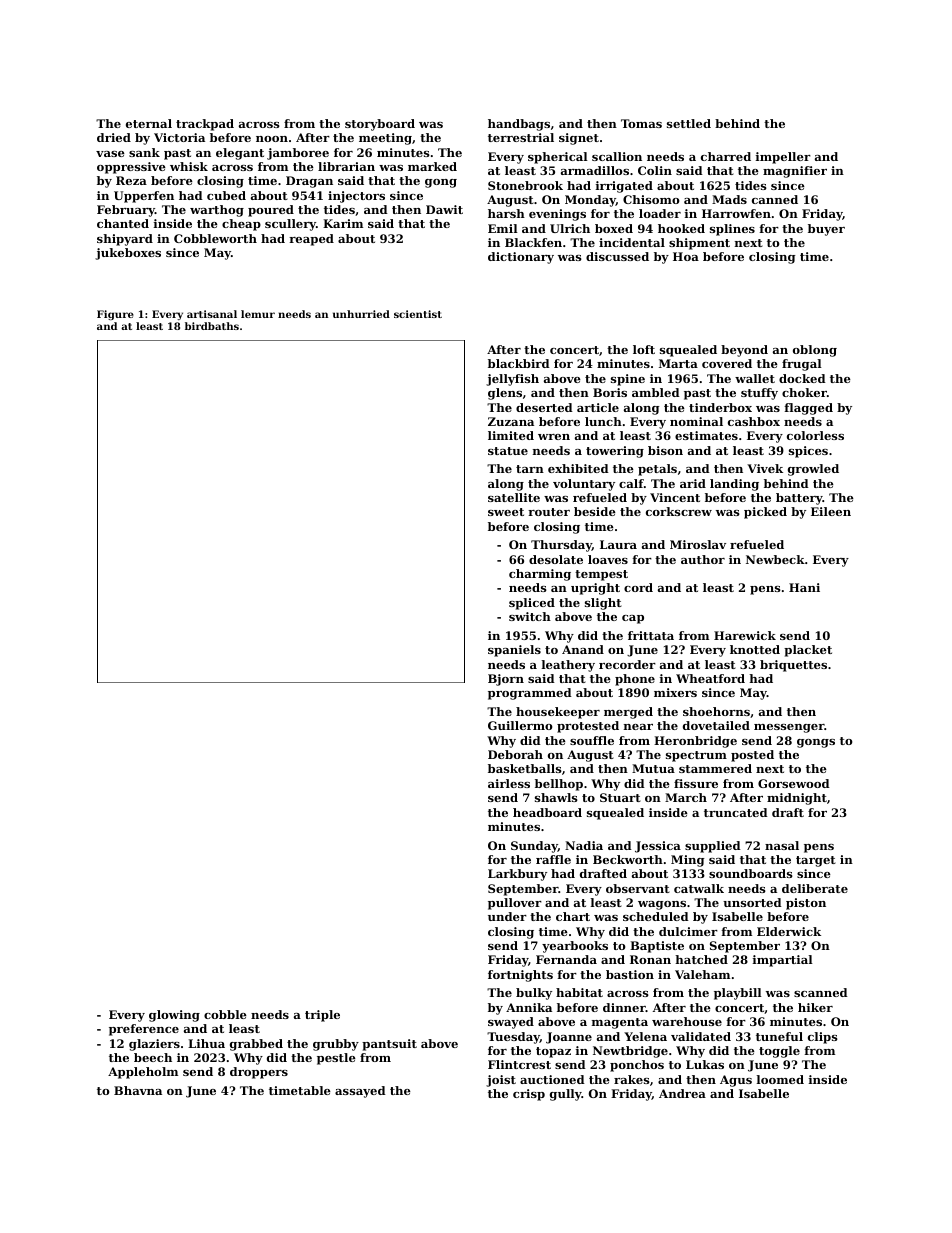  I want to click on handbags, so click(519, 125).
